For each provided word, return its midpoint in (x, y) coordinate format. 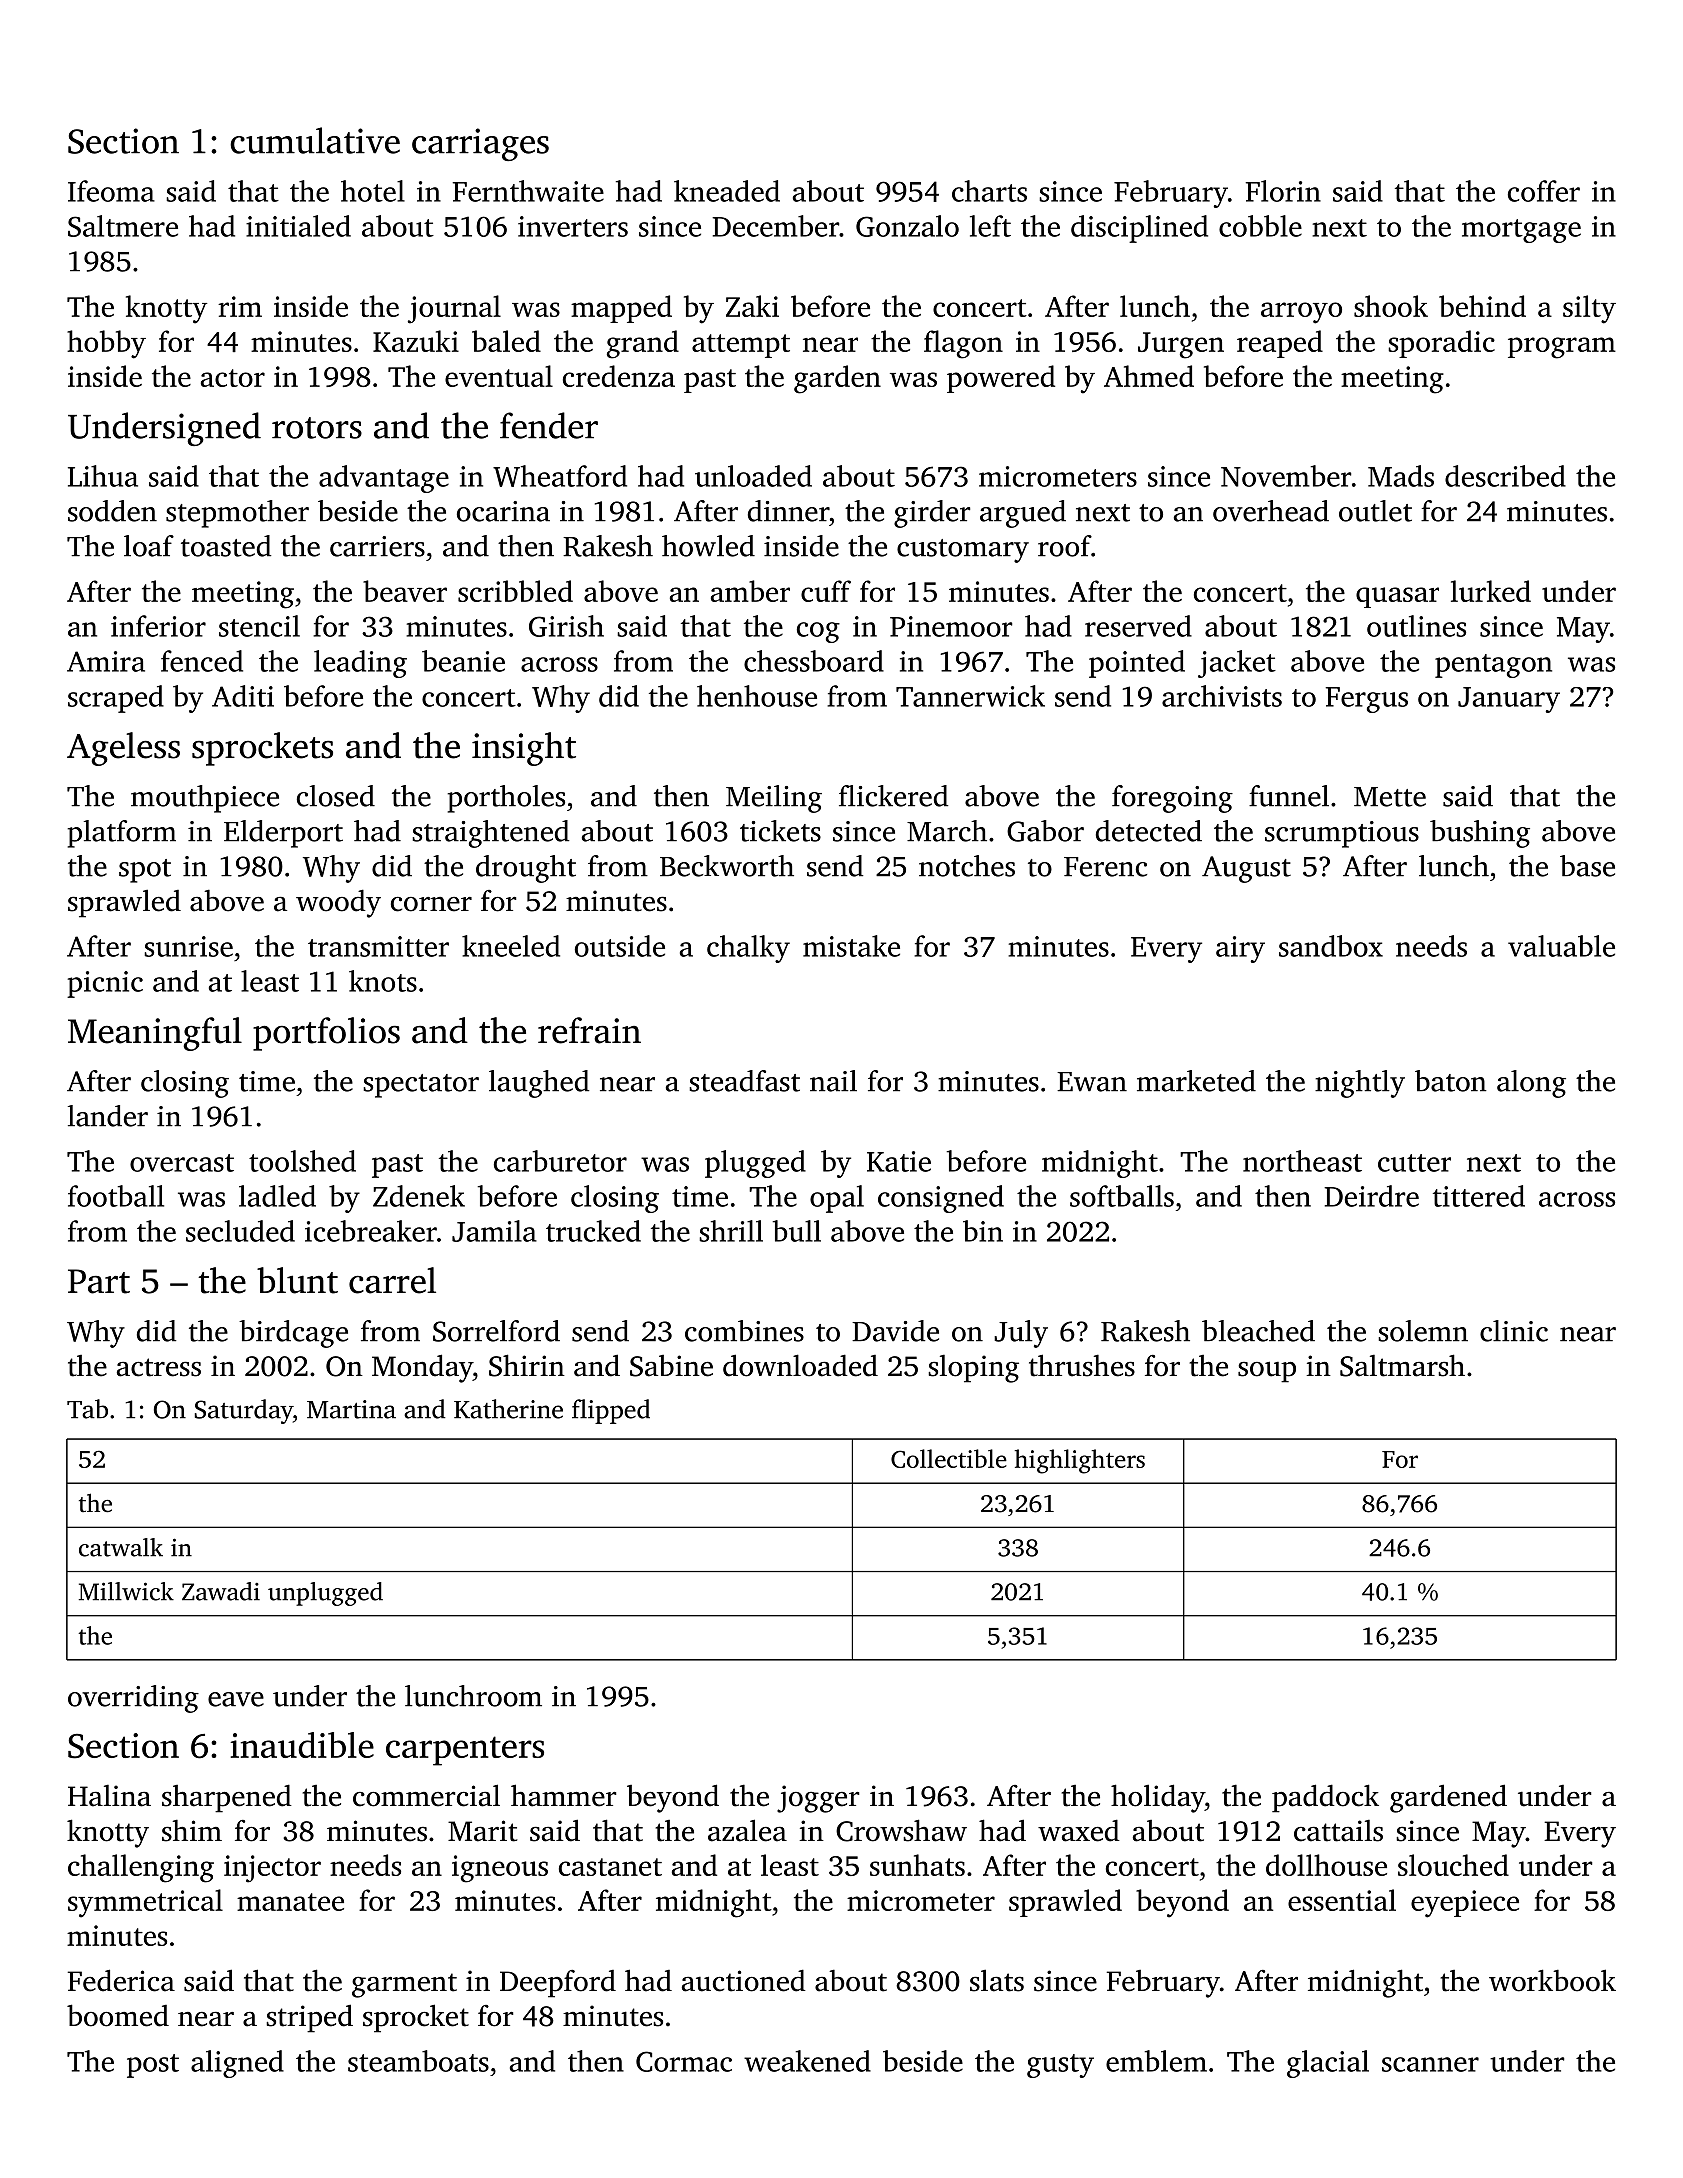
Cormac (684, 2061)
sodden (112, 511)
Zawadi (221, 1591)
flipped (611, 1411)
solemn (1423, 1331)
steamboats (418, 2061)
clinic (1514, 1331)
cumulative (315, 140)
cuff (826, 591)
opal (837, 1199)
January (1509, 700)
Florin (1283, 191)
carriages (480, 144)
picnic (105, 984)
